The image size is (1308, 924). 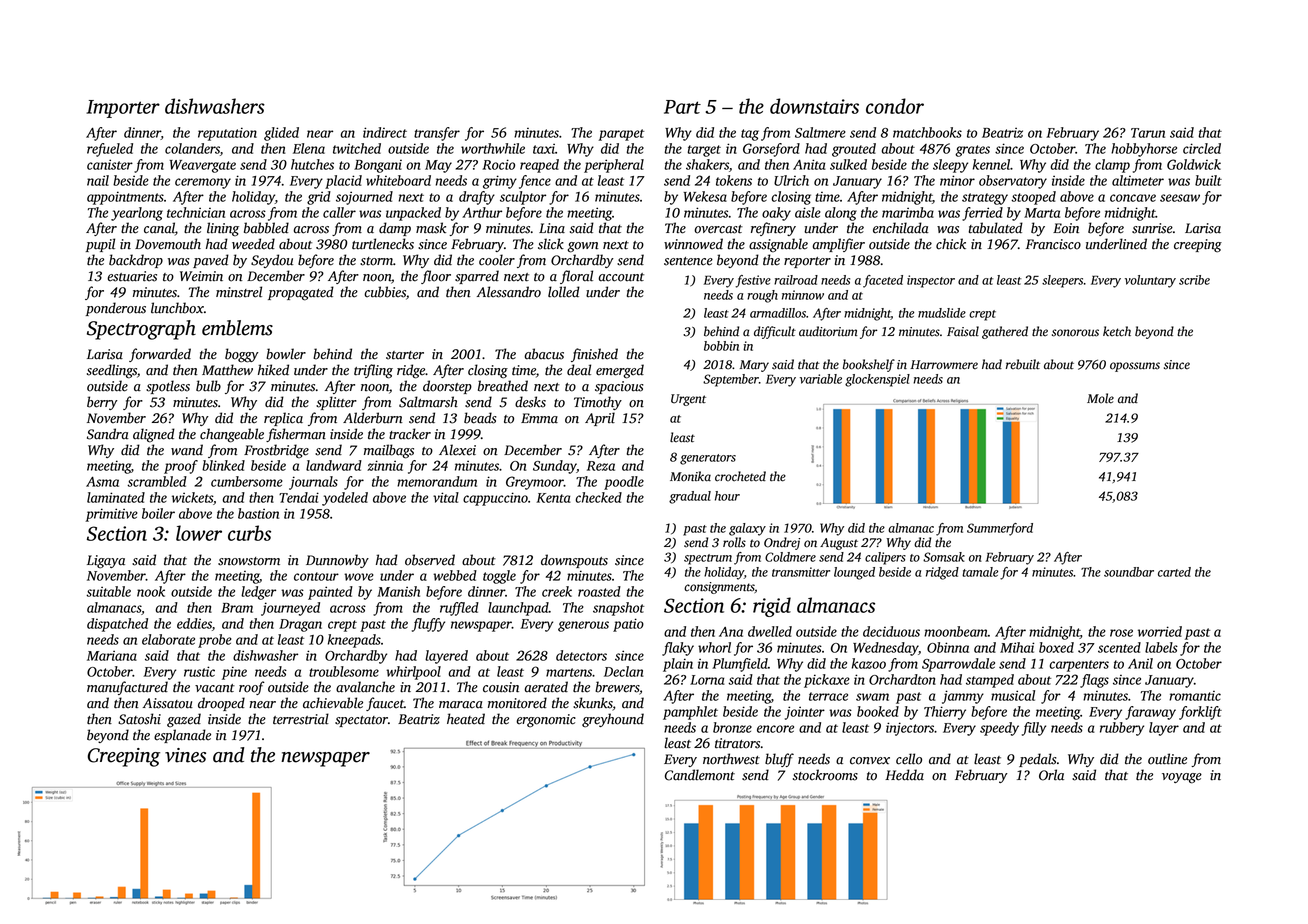 I want to click on Candlemont, so click(x=700, y=775).
